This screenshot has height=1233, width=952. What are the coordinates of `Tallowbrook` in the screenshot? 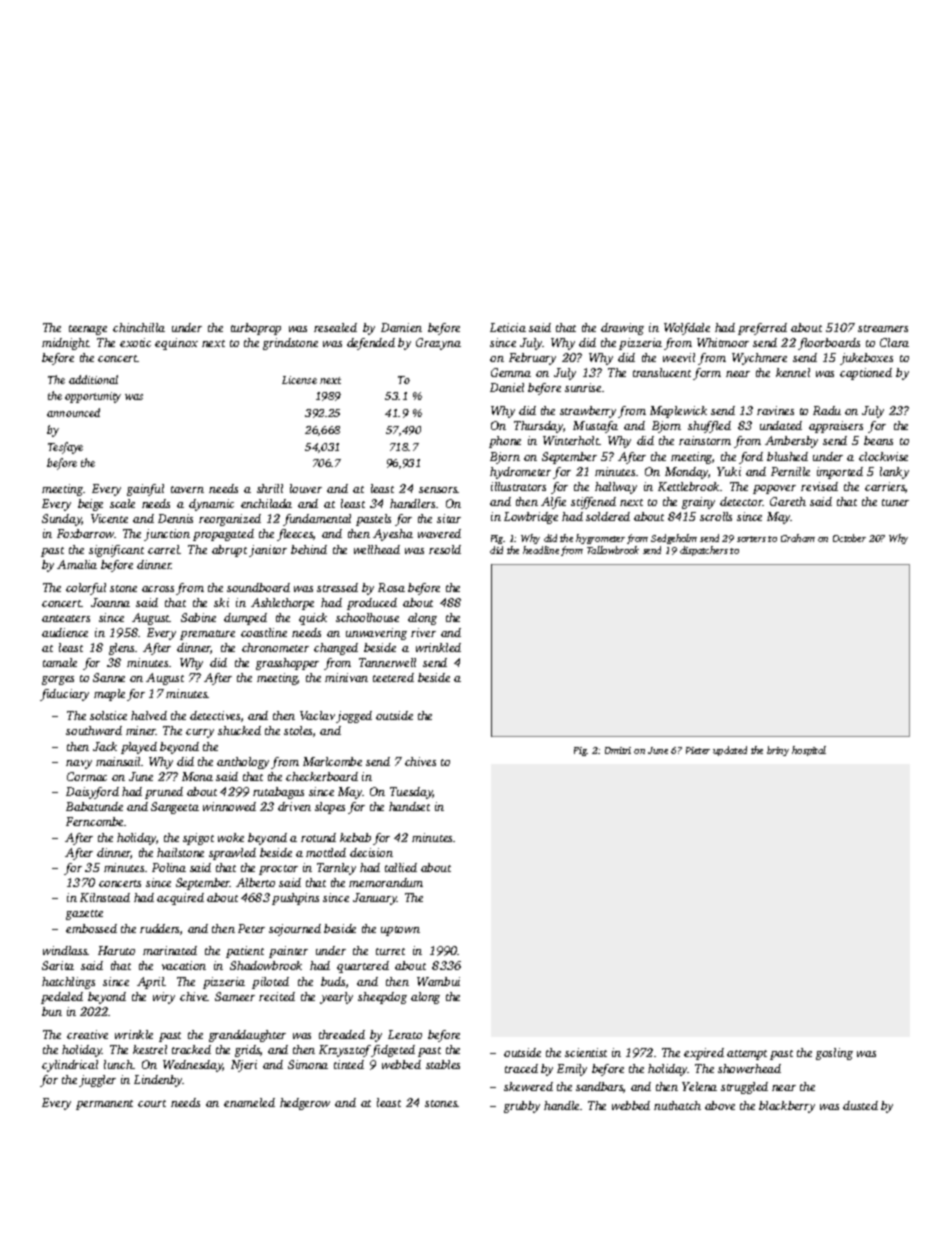 It's located at (613, 550).
